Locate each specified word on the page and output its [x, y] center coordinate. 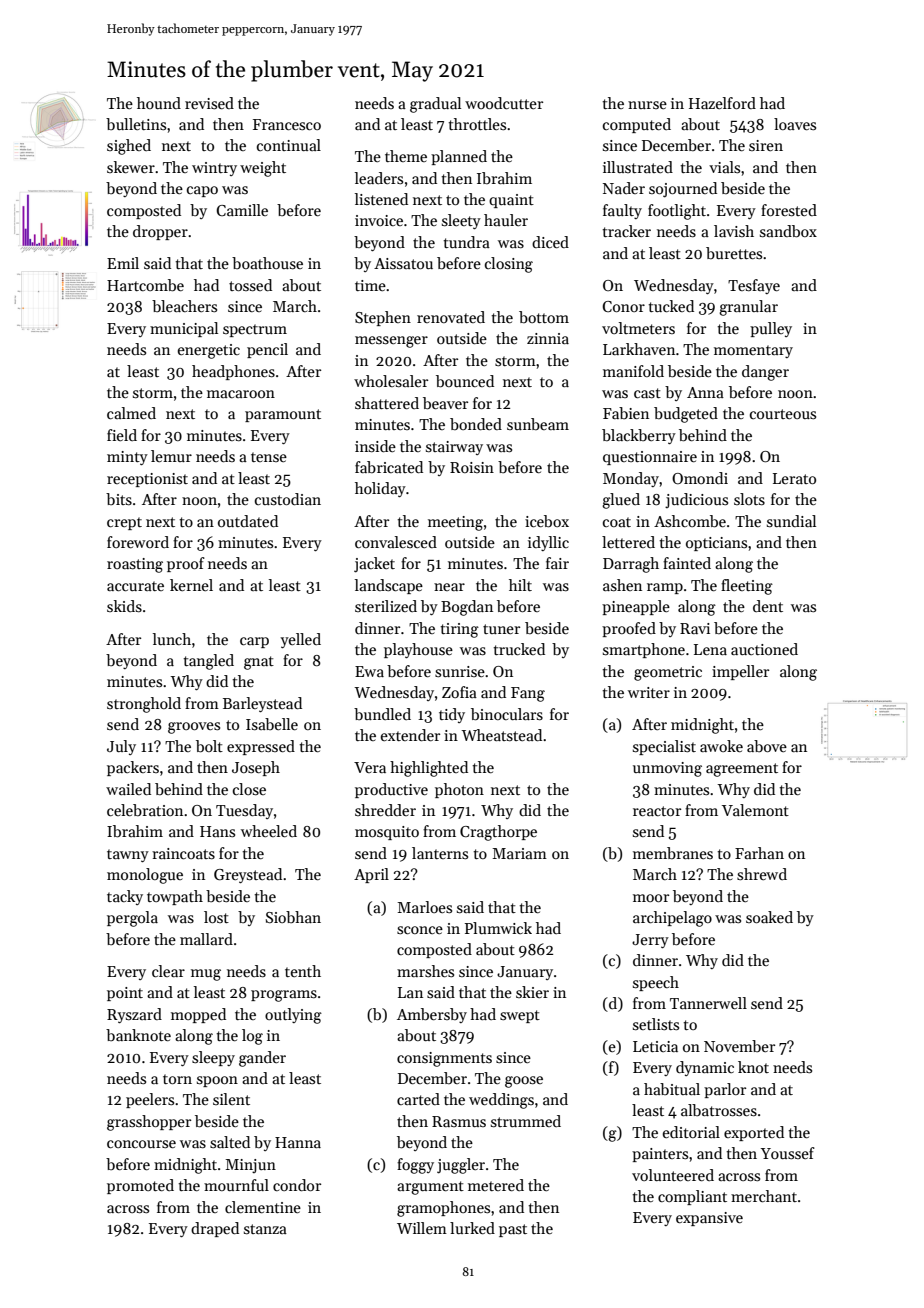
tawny [128, 855]
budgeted [686, 415]
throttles [477, 124]
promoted [140, 1186]
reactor [657, 811]
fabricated [389, 467]
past [513, 1230]
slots [749, 499]
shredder [385, 810]
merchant [764, 1196]
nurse [647, 105]
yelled [300, 640]
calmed [131, 413]
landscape [389, 586]
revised [209, 103]
